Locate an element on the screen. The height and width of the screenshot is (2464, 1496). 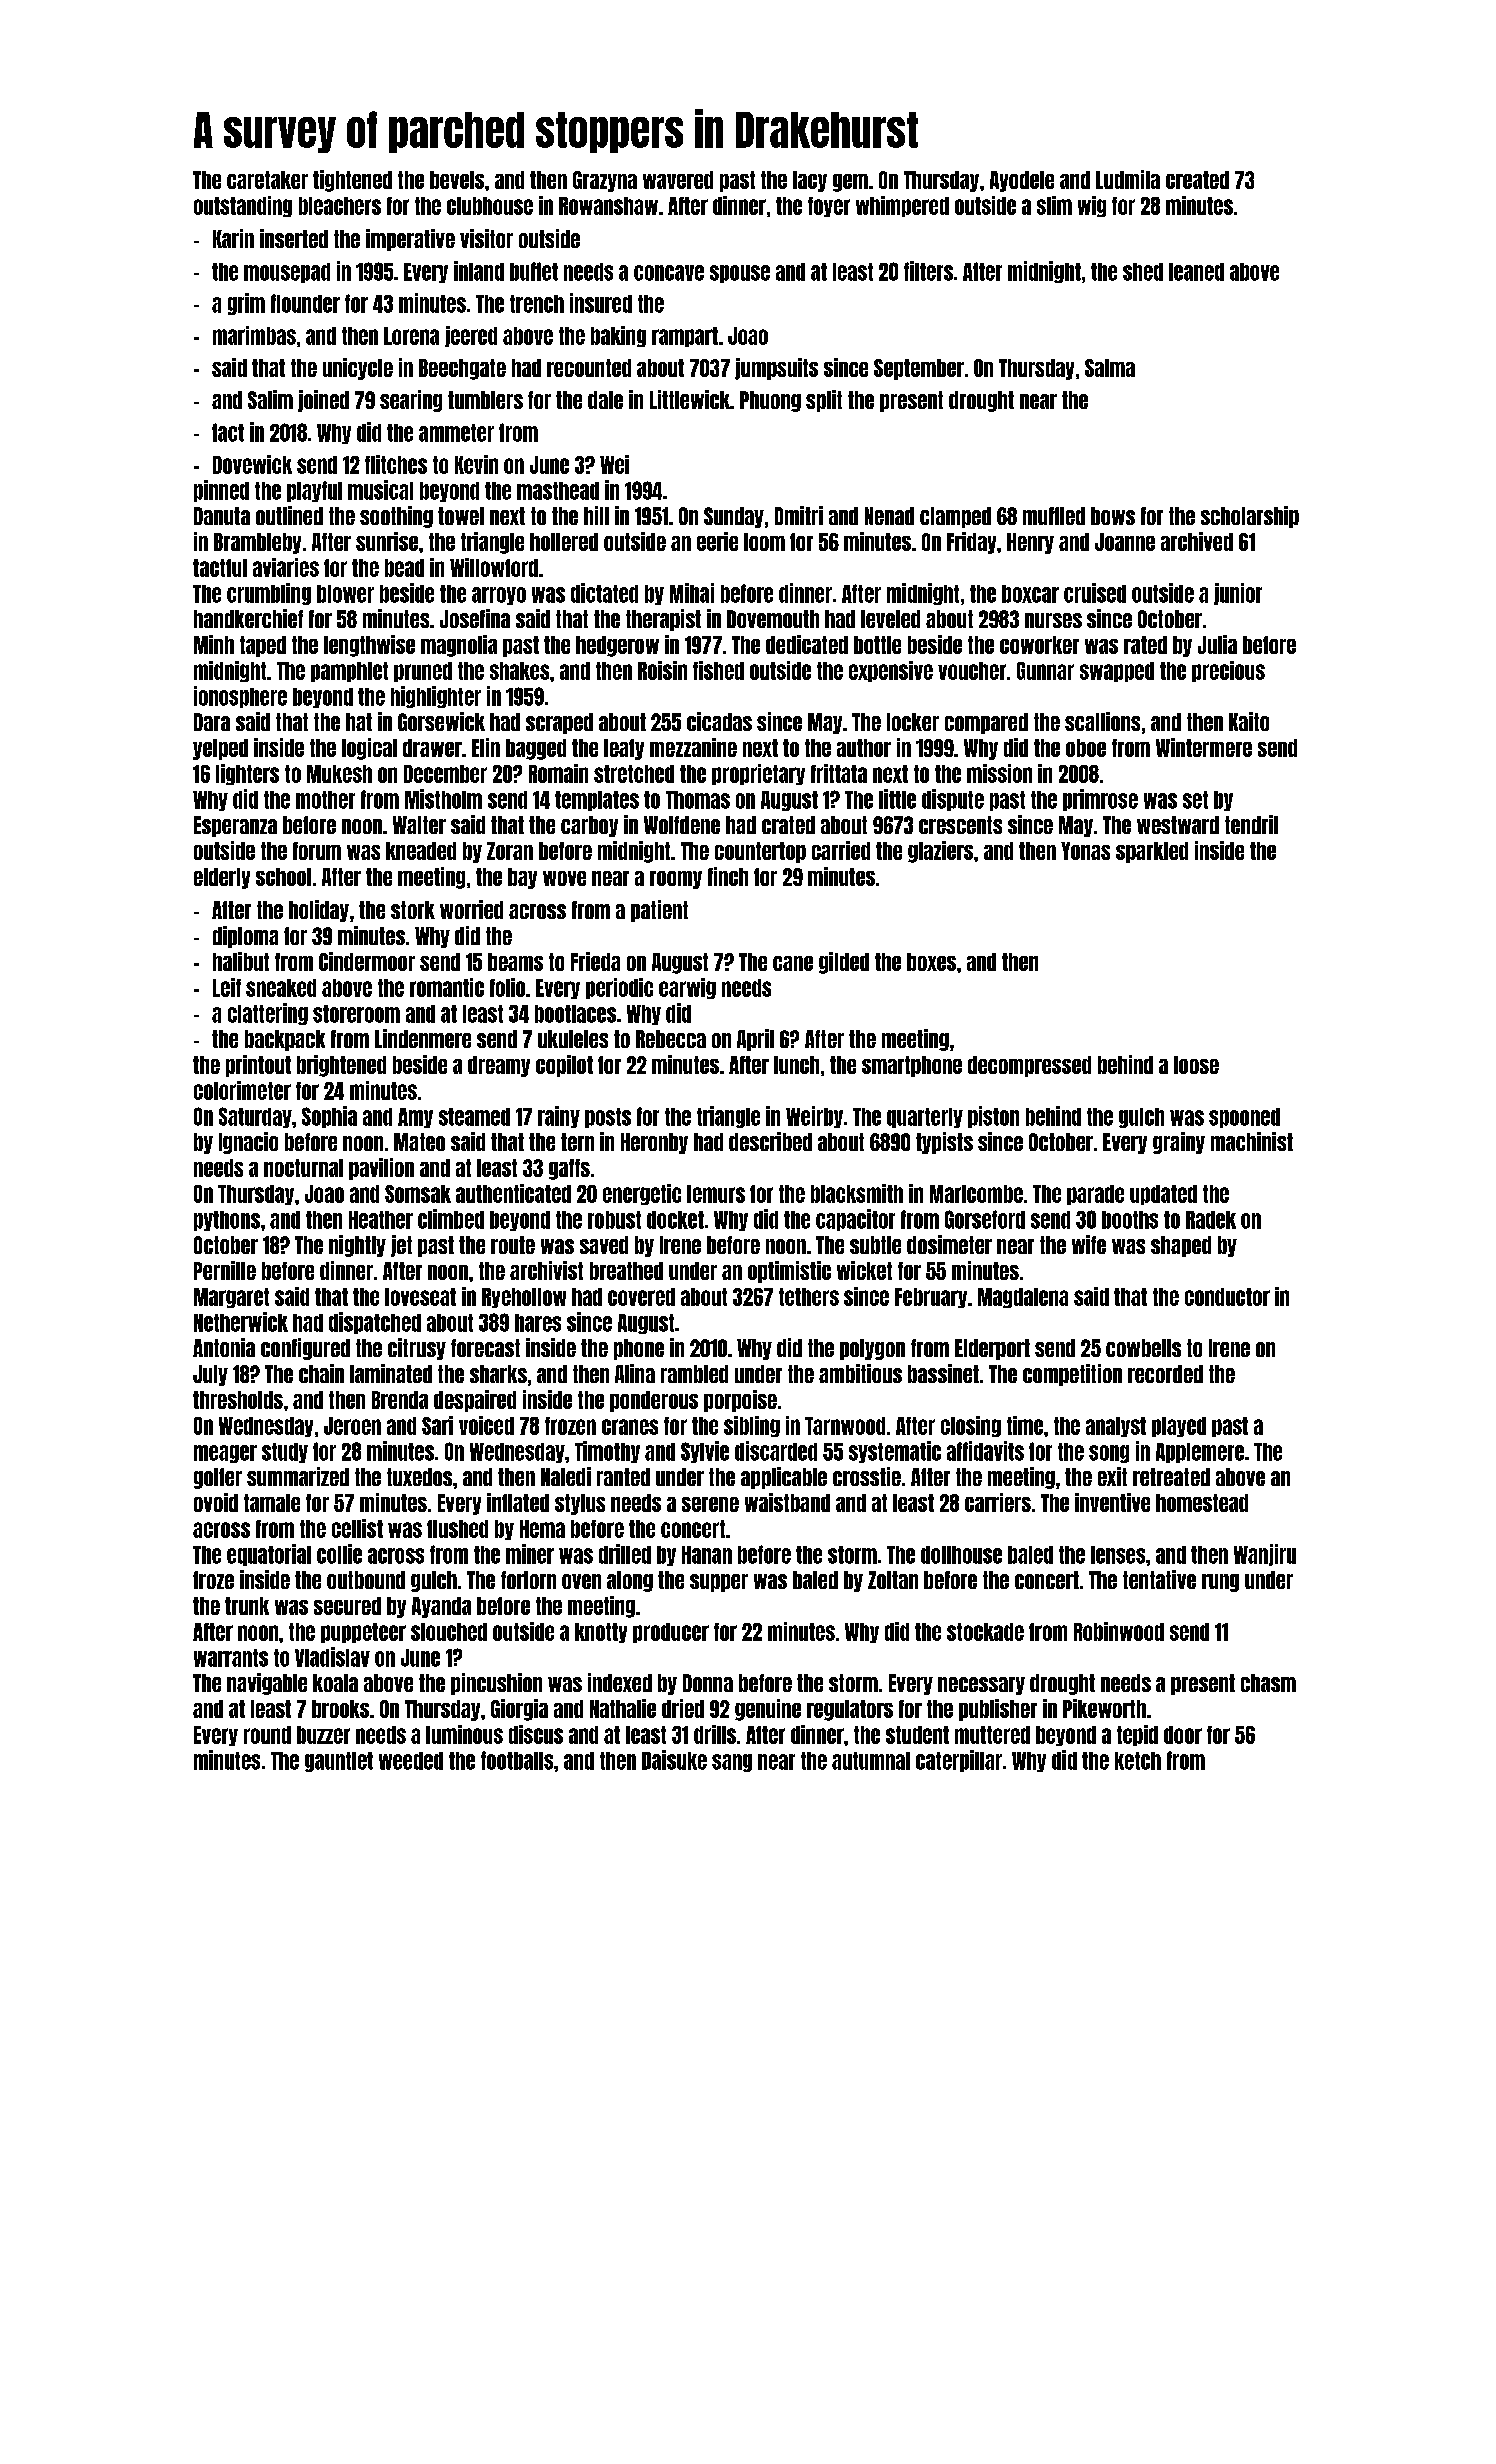
Yonas is located at coordinates (1085, 851).
